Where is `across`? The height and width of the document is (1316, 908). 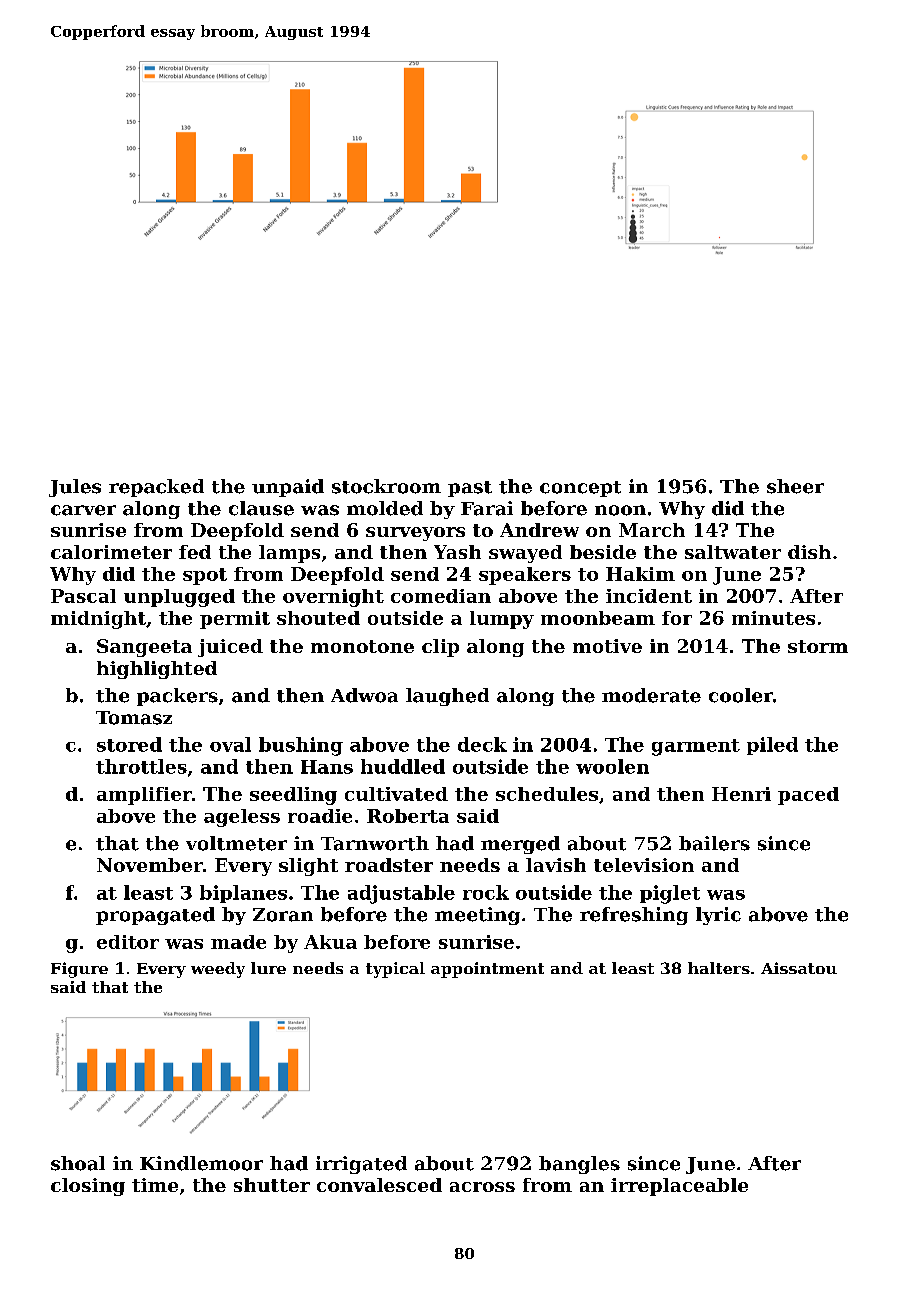
across is located at coordinates (482, 1187).
